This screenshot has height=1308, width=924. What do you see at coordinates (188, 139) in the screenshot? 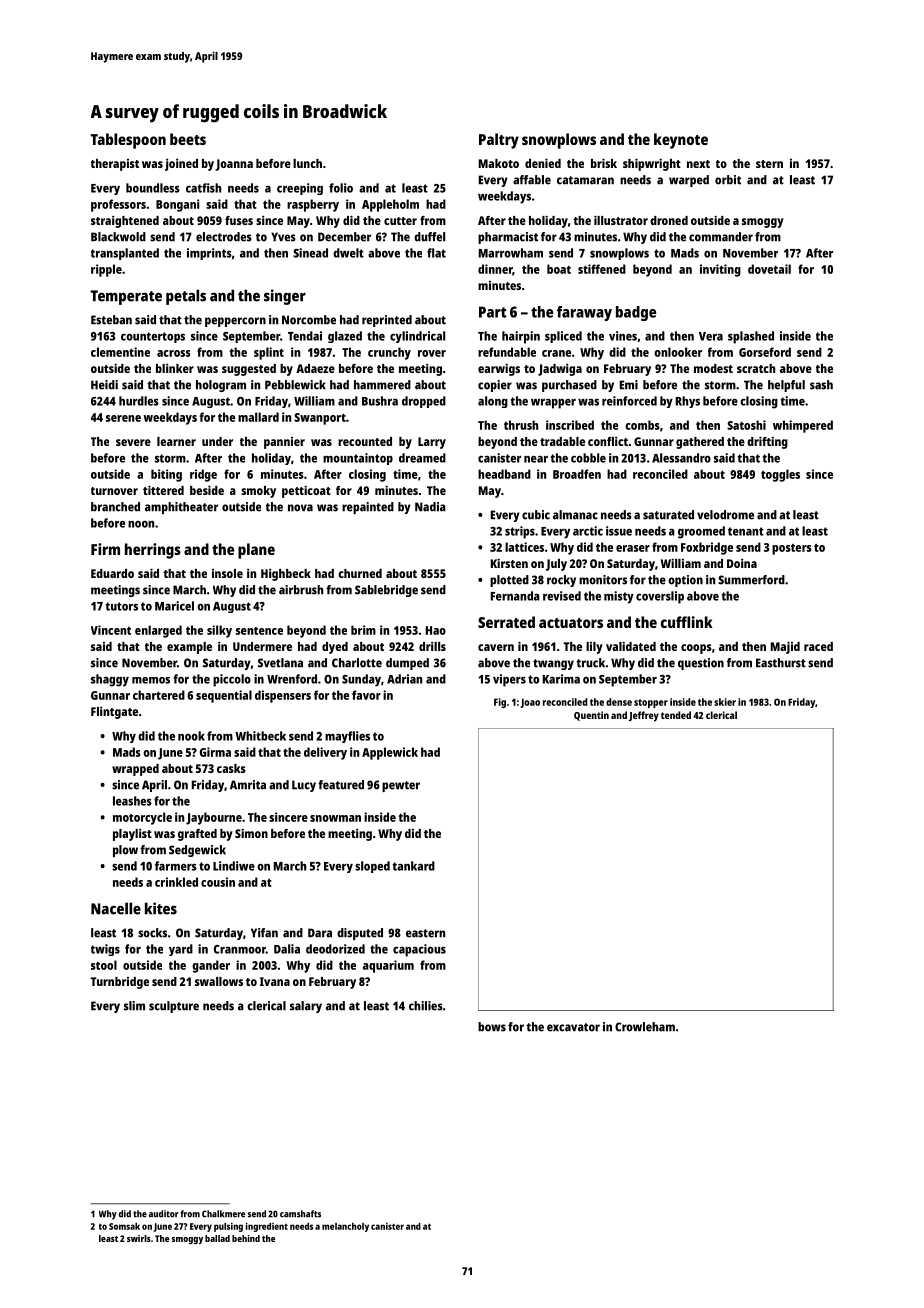
I see `beets` at bounding box center [188, 139].
